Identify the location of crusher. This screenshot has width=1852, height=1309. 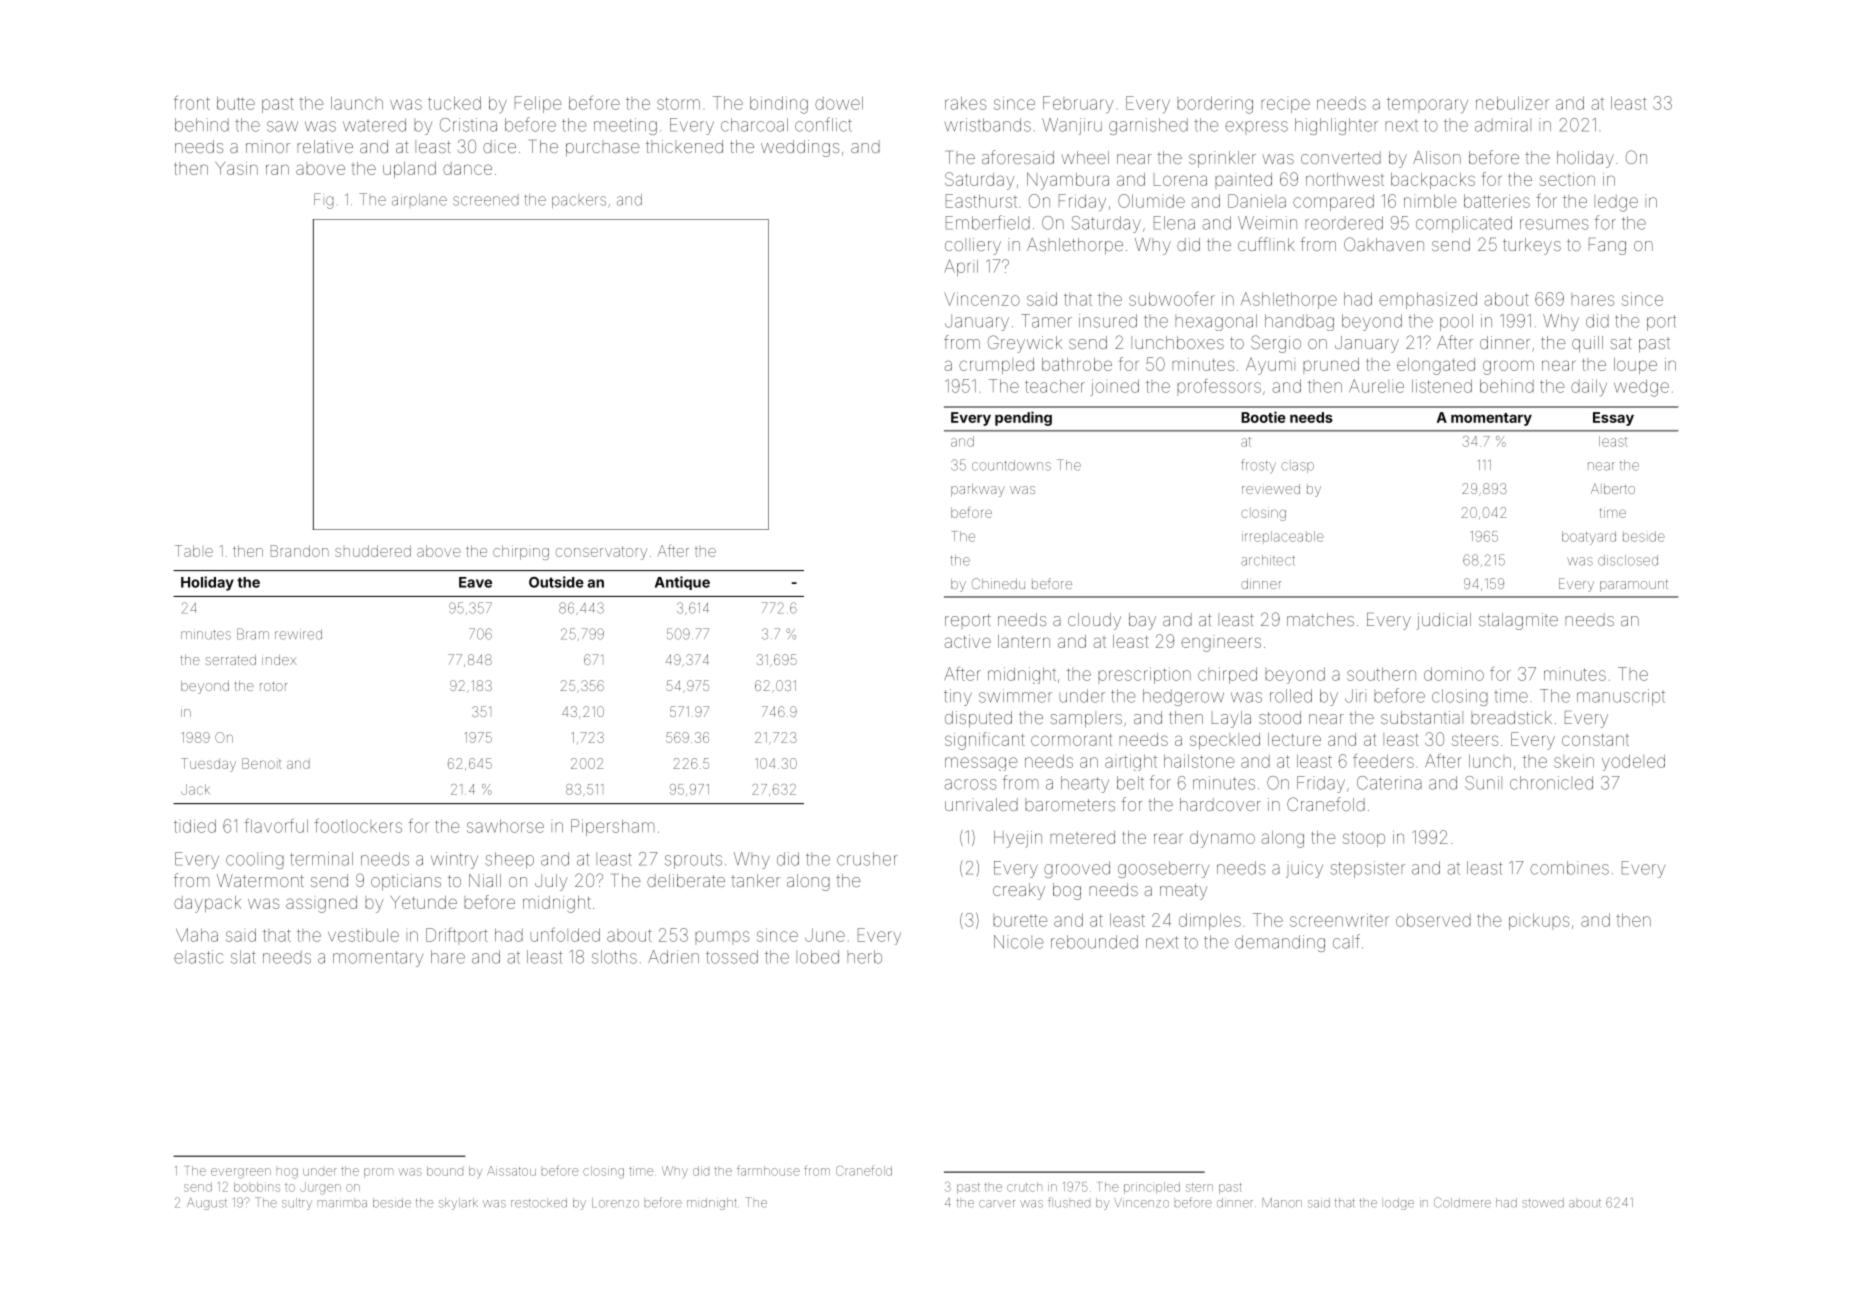
(867, 859).
